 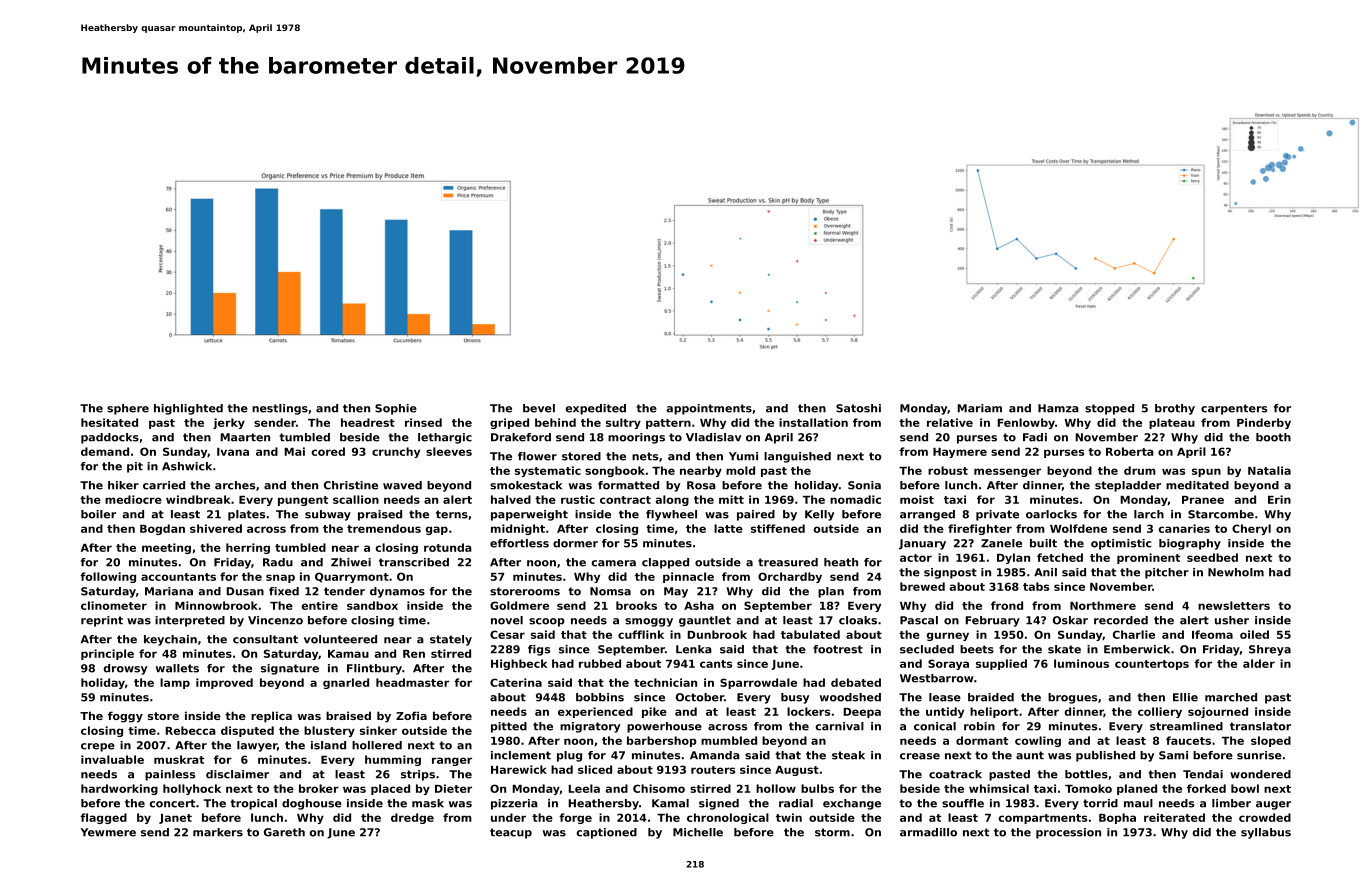 What do you see at coordinates (858, 408) in the screenshot?
I see `Satoshi` at bounding box center [858, 408].
